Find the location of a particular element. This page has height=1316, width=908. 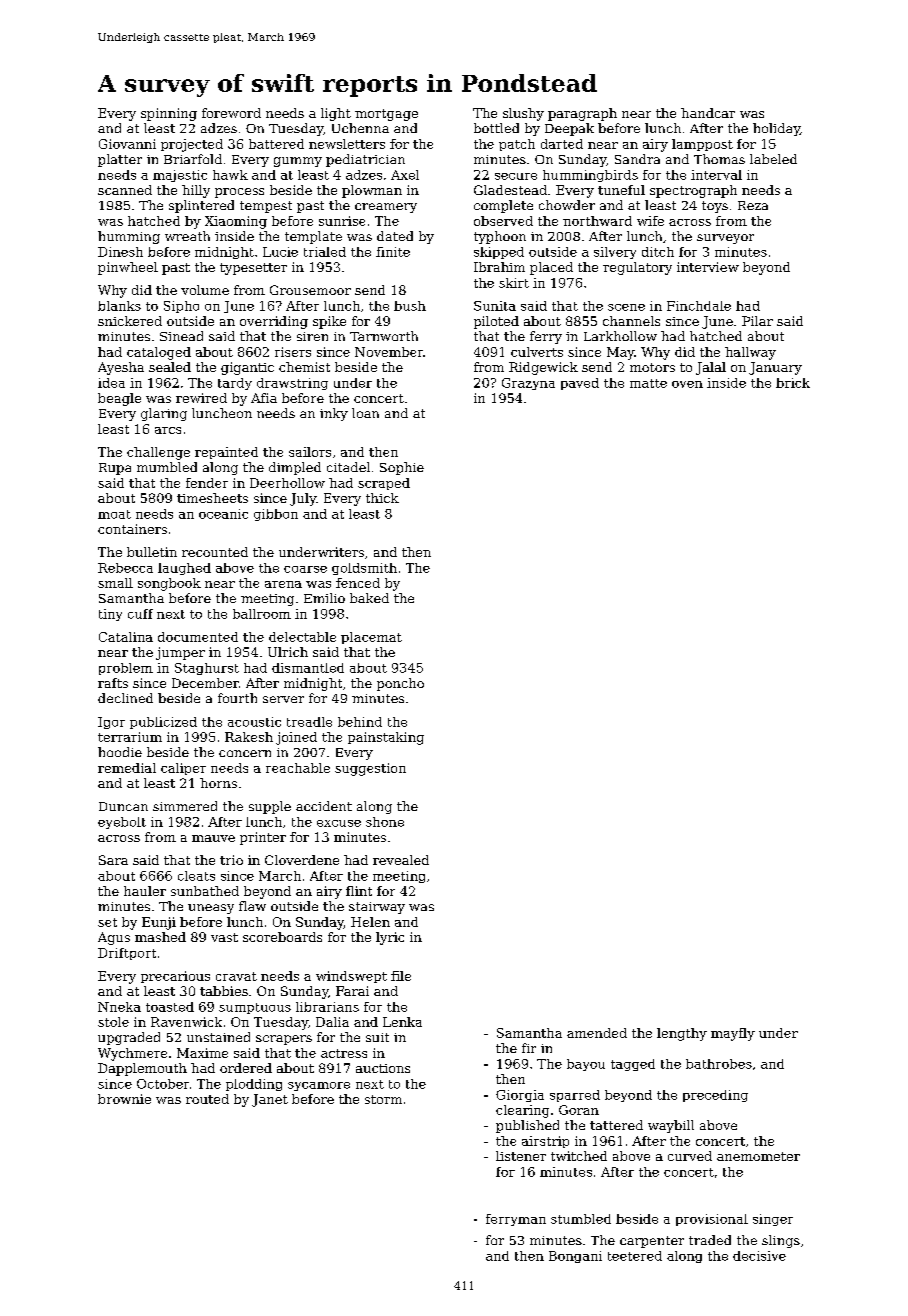

Janet is located at coordinates (270, 1100).
